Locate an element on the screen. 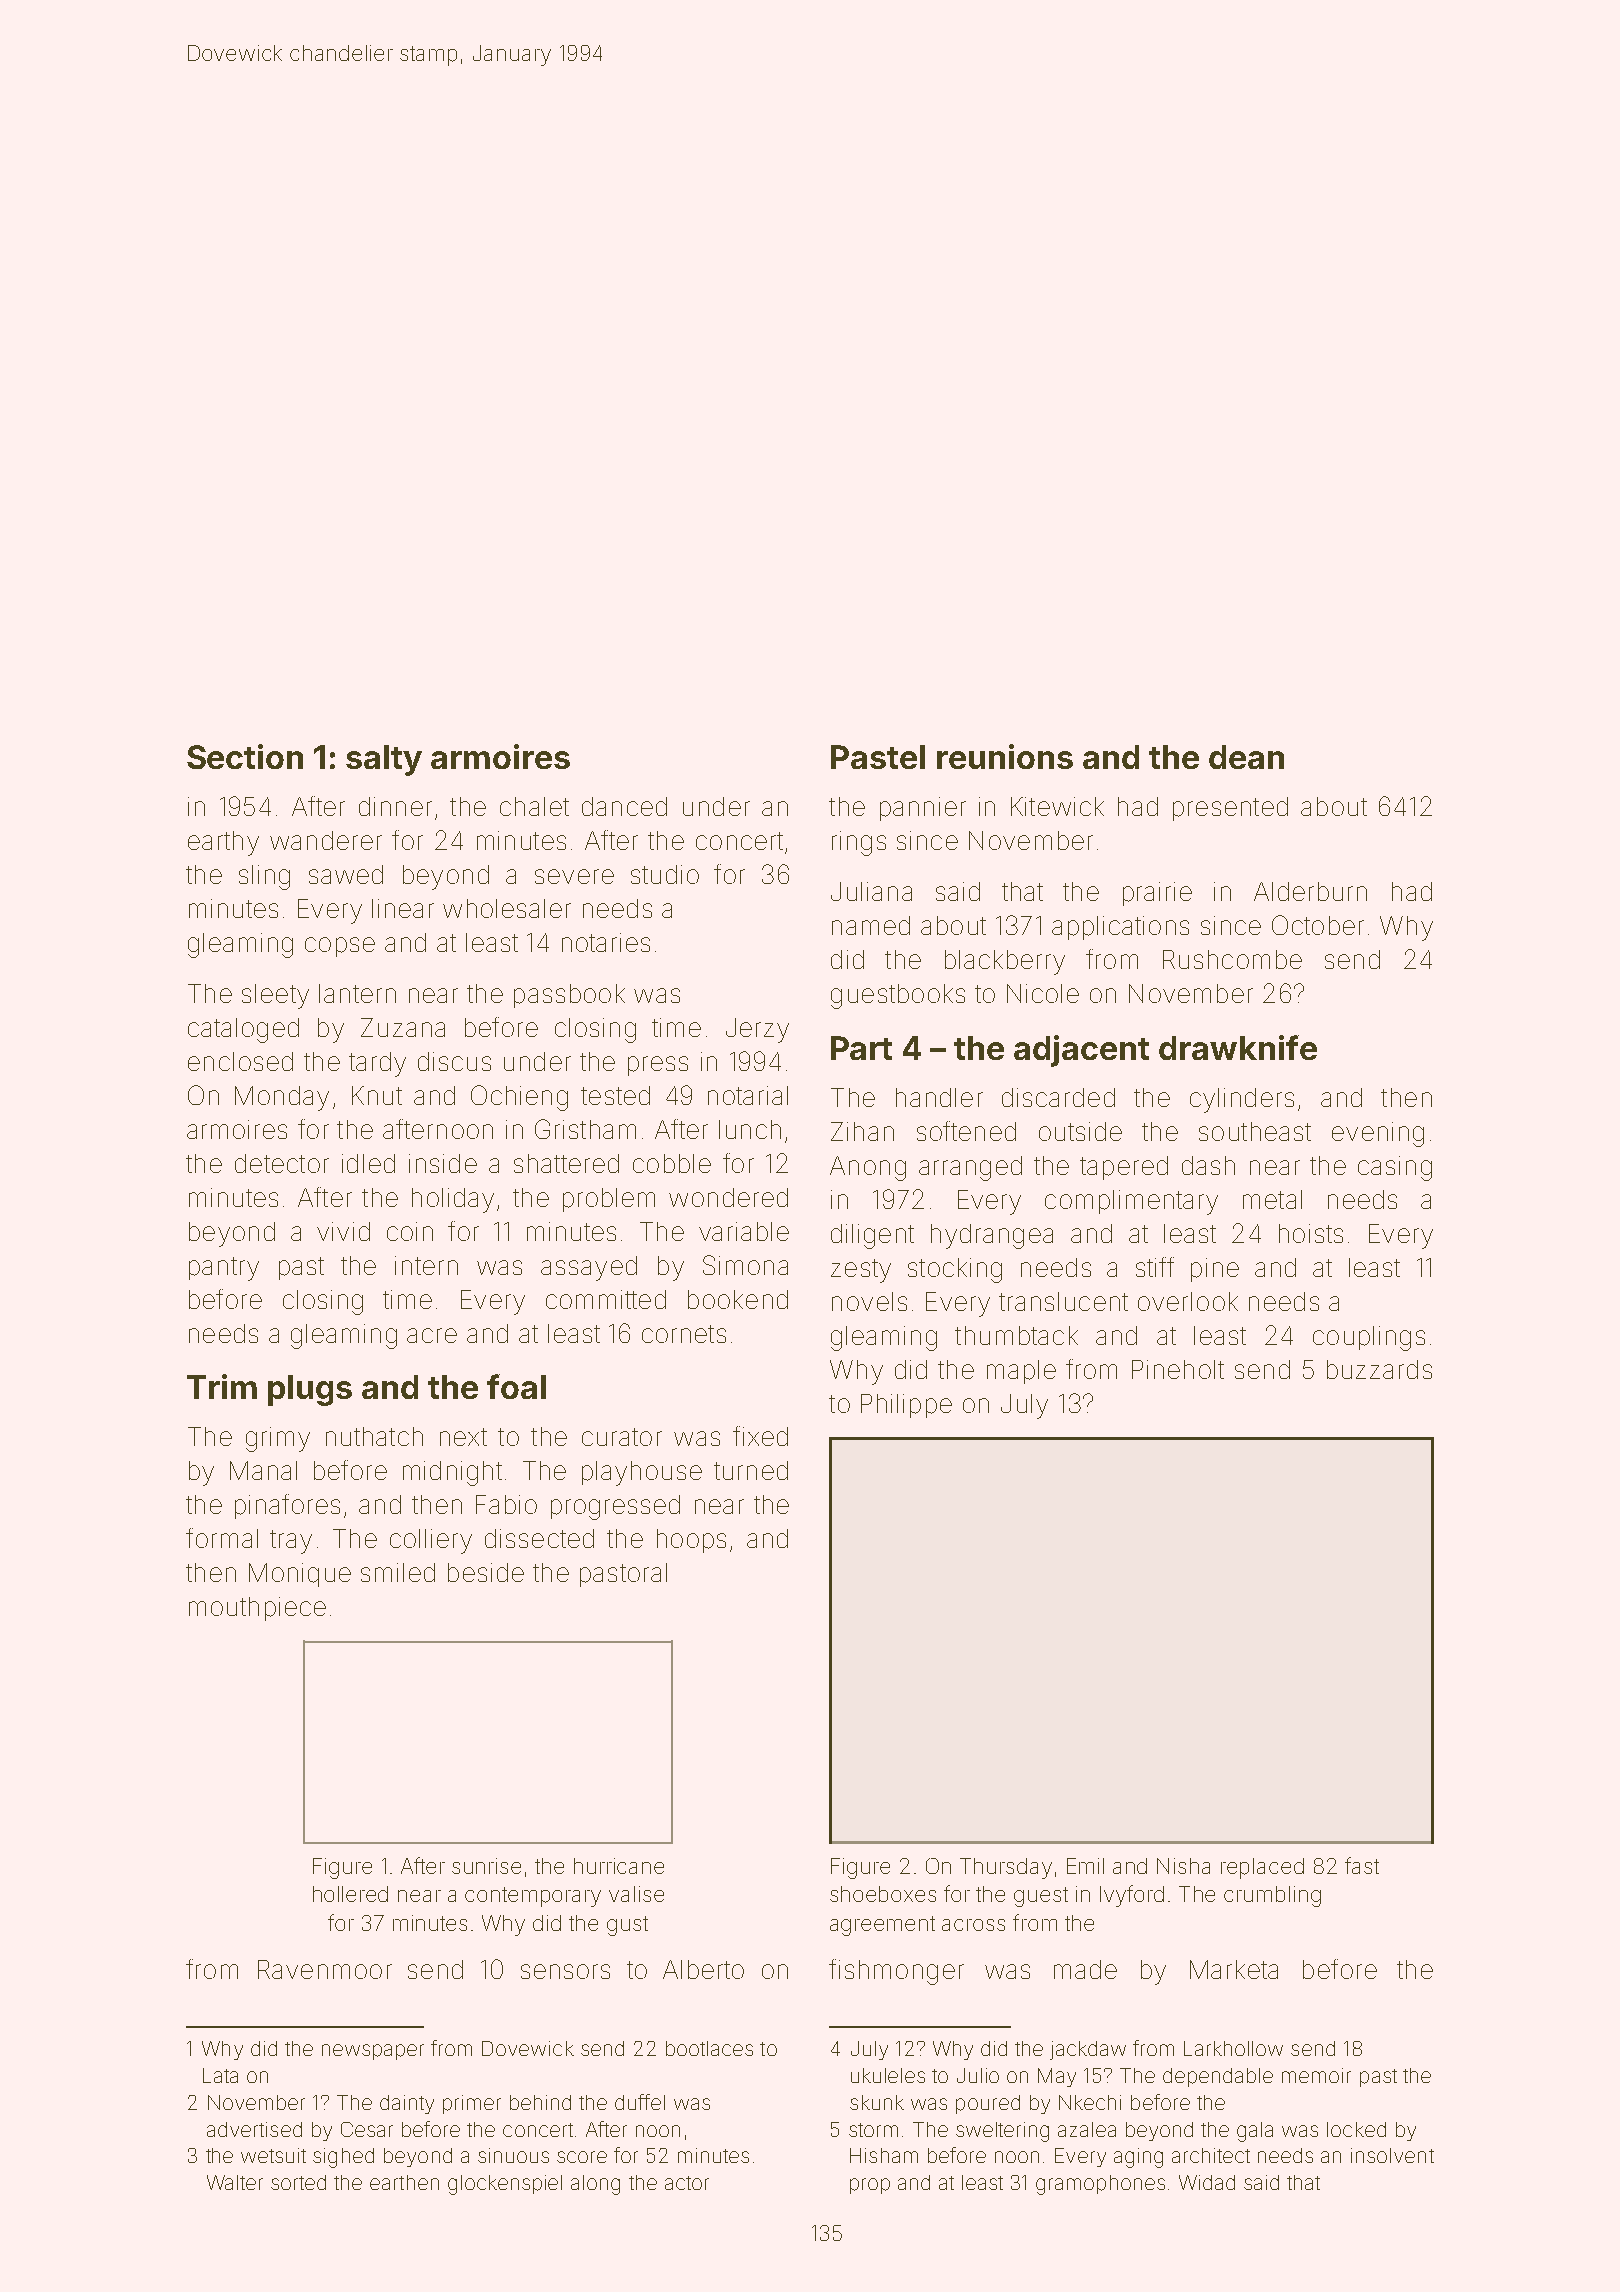  bookend is located at coordinates (738, 1299).
